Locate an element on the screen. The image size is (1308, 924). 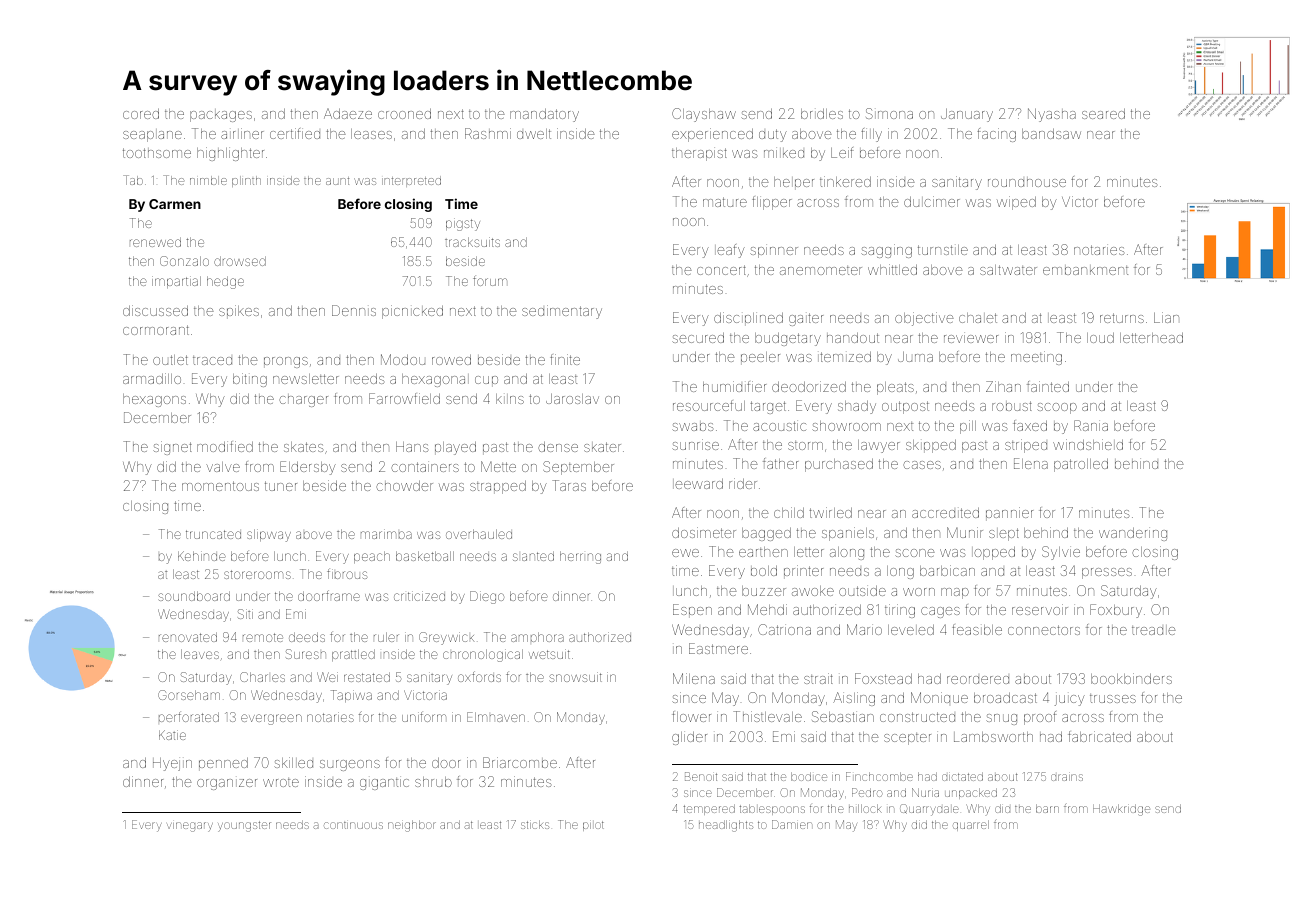
organizer is located at coordinates (227, 784).
